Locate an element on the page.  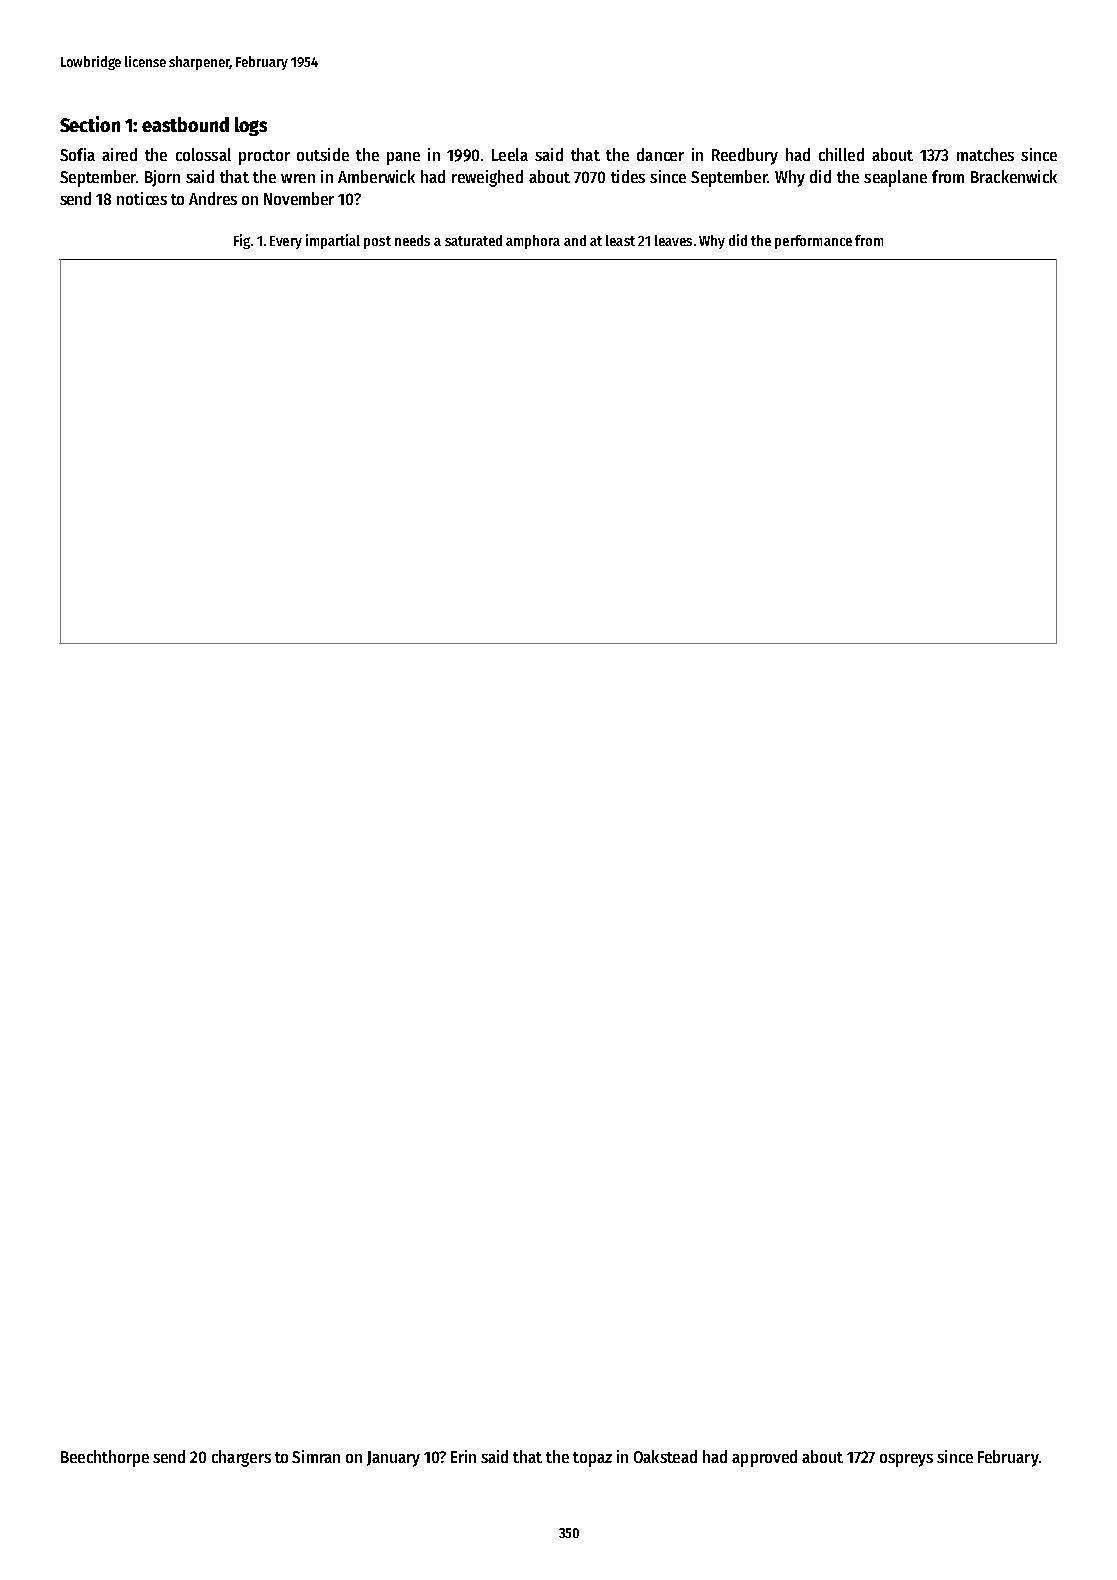
Beechthorpe is located at coordinates (105, 1458).
